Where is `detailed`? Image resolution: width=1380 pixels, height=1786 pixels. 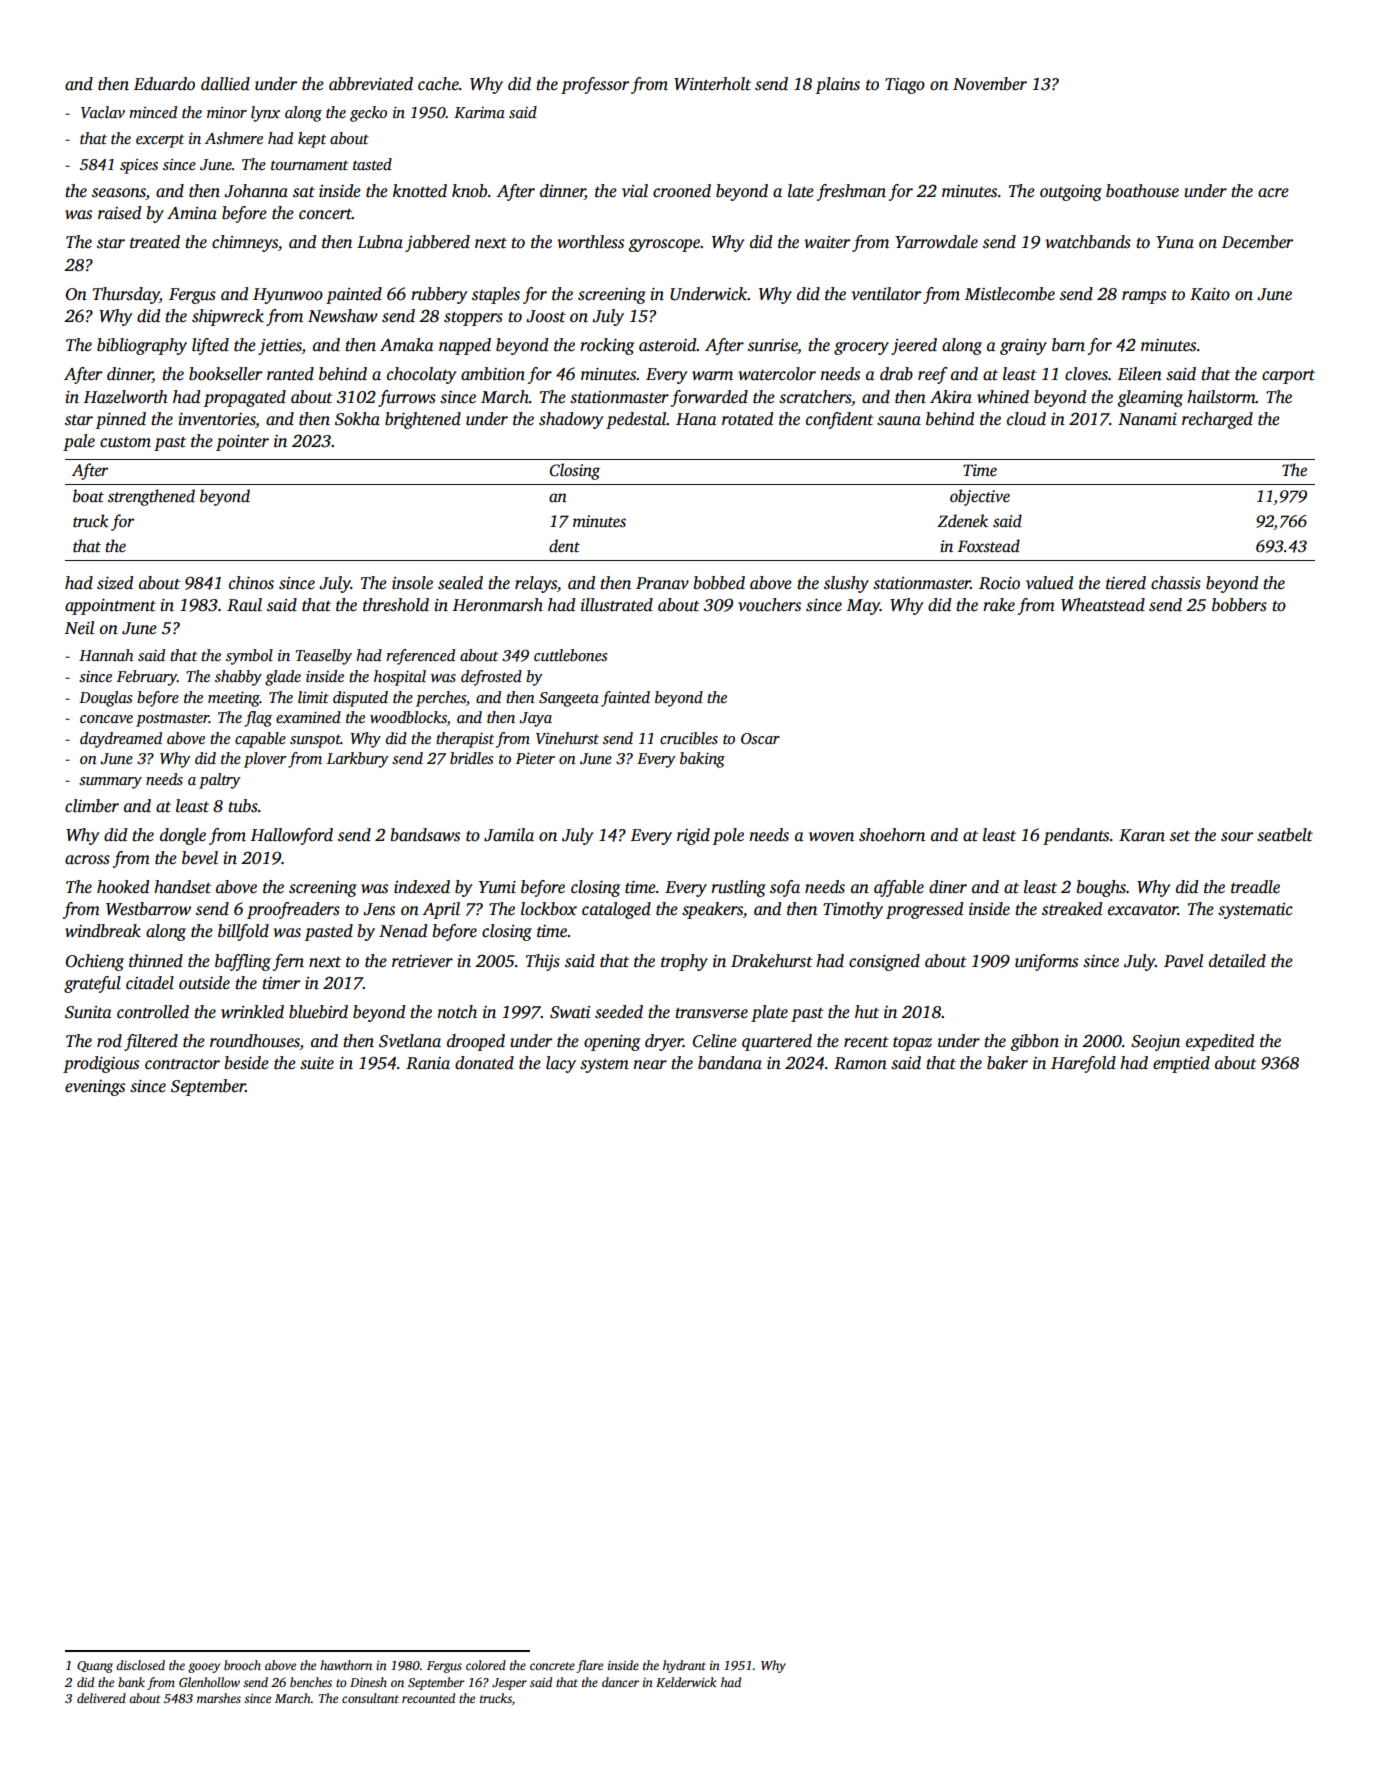 detailed is located at coordinates (1237, 961).
